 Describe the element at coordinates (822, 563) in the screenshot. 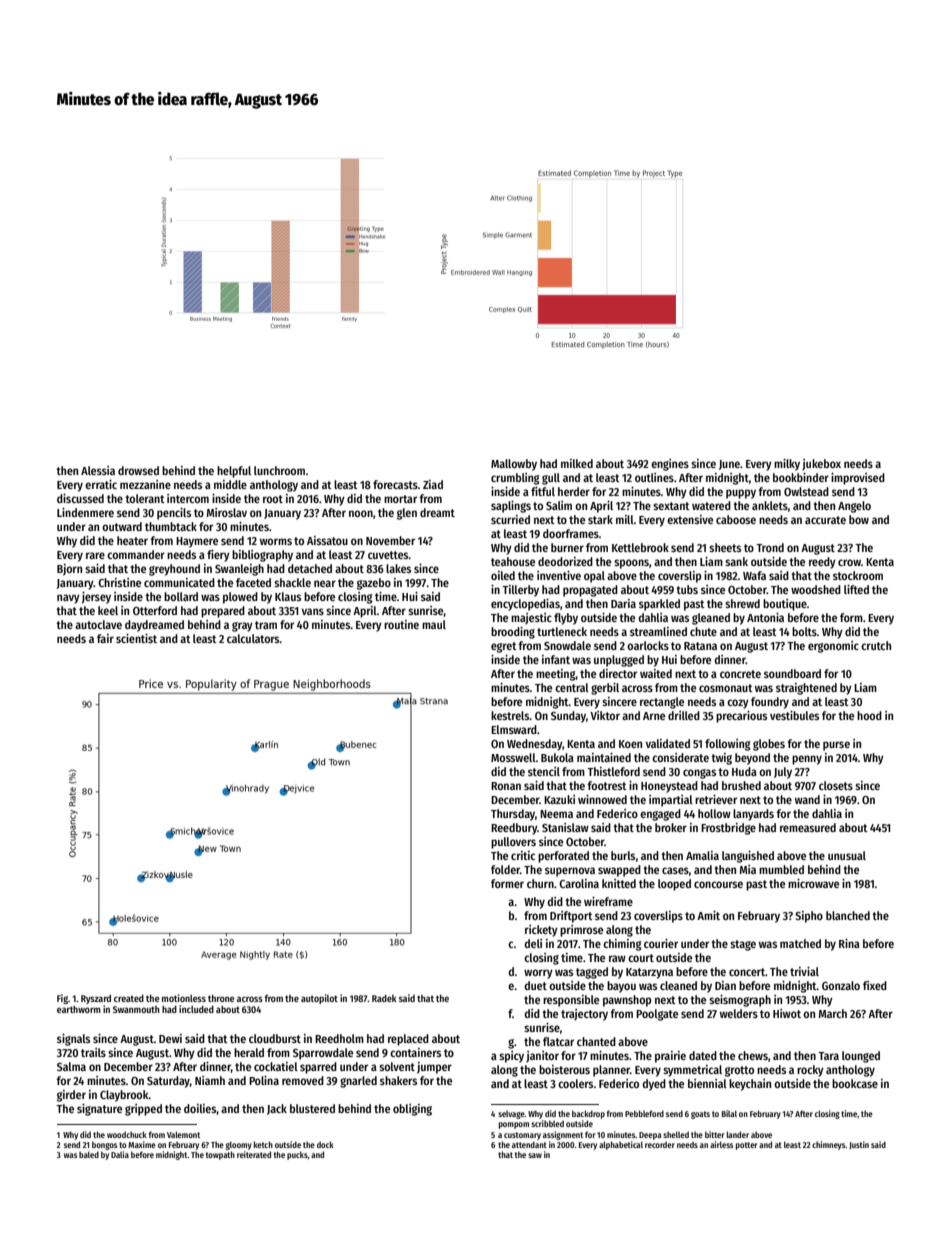

I see `reedy` at that location.
